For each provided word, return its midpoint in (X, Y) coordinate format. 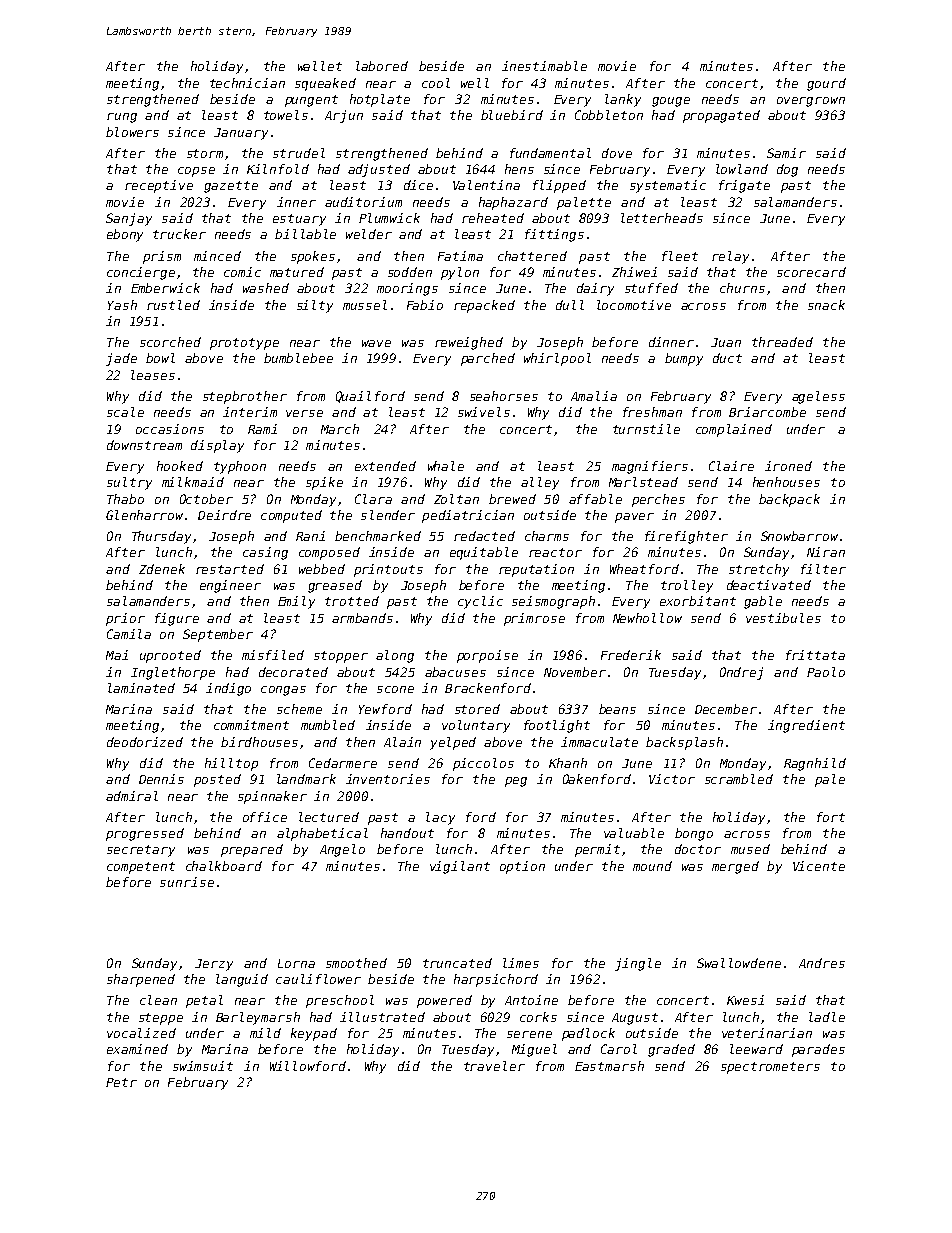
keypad (314, 1034)
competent (141, 868)
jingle (638, 964)
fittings (554, 235)
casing (265, 553)
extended (385, 466)
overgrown (811, 102)
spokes (313, 257)
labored (382, 66)
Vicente (819, 866)
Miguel (534, 1050)
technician (247, 83)
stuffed (651, 288)
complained (734, 430)
